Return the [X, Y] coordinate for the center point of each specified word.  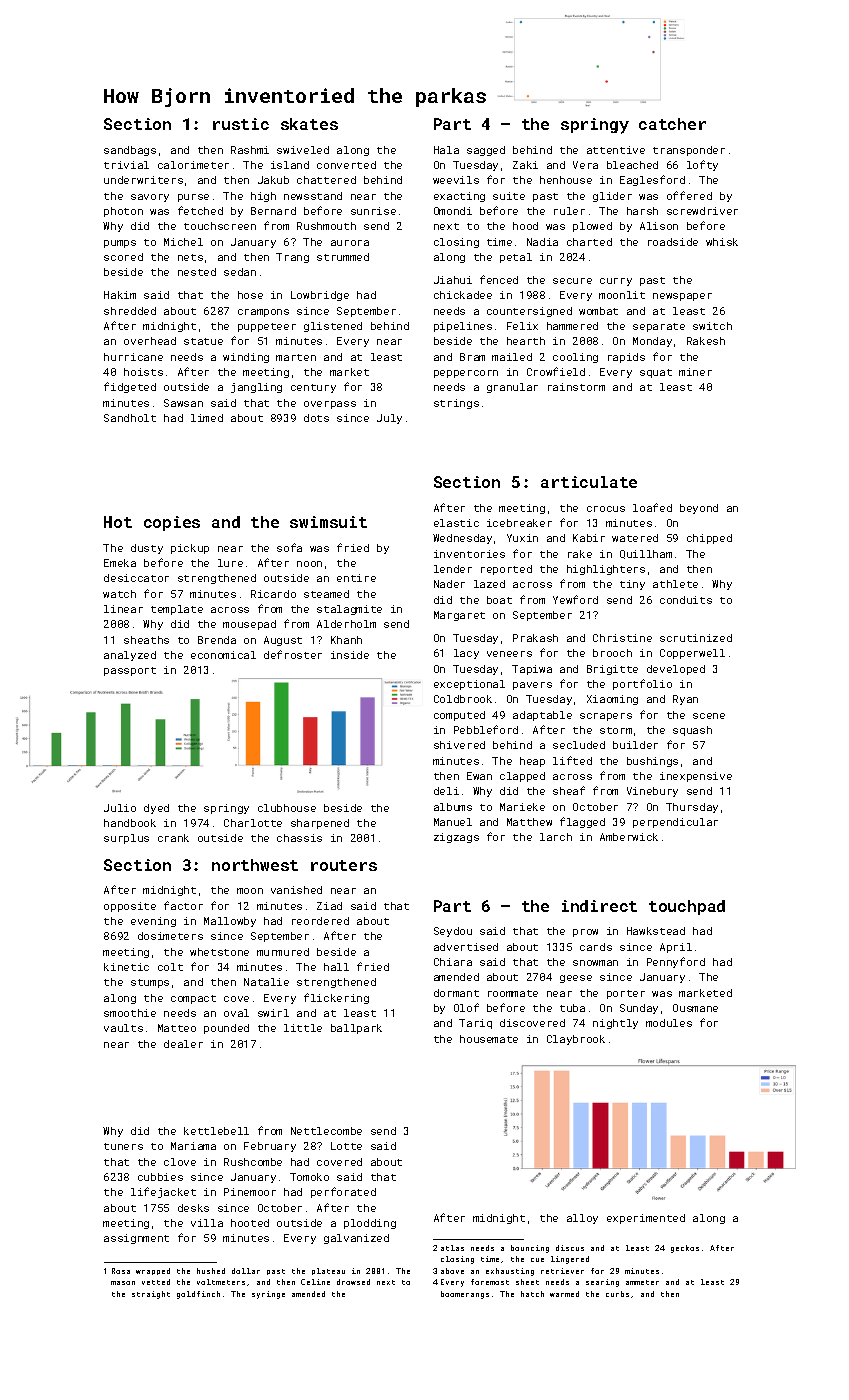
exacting [459, 197]
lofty [702, 165]
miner [695, 372]
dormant [456, 993]
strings [456, 404]
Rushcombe [253, 1162]
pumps [120, 244]
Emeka [120, 563]
